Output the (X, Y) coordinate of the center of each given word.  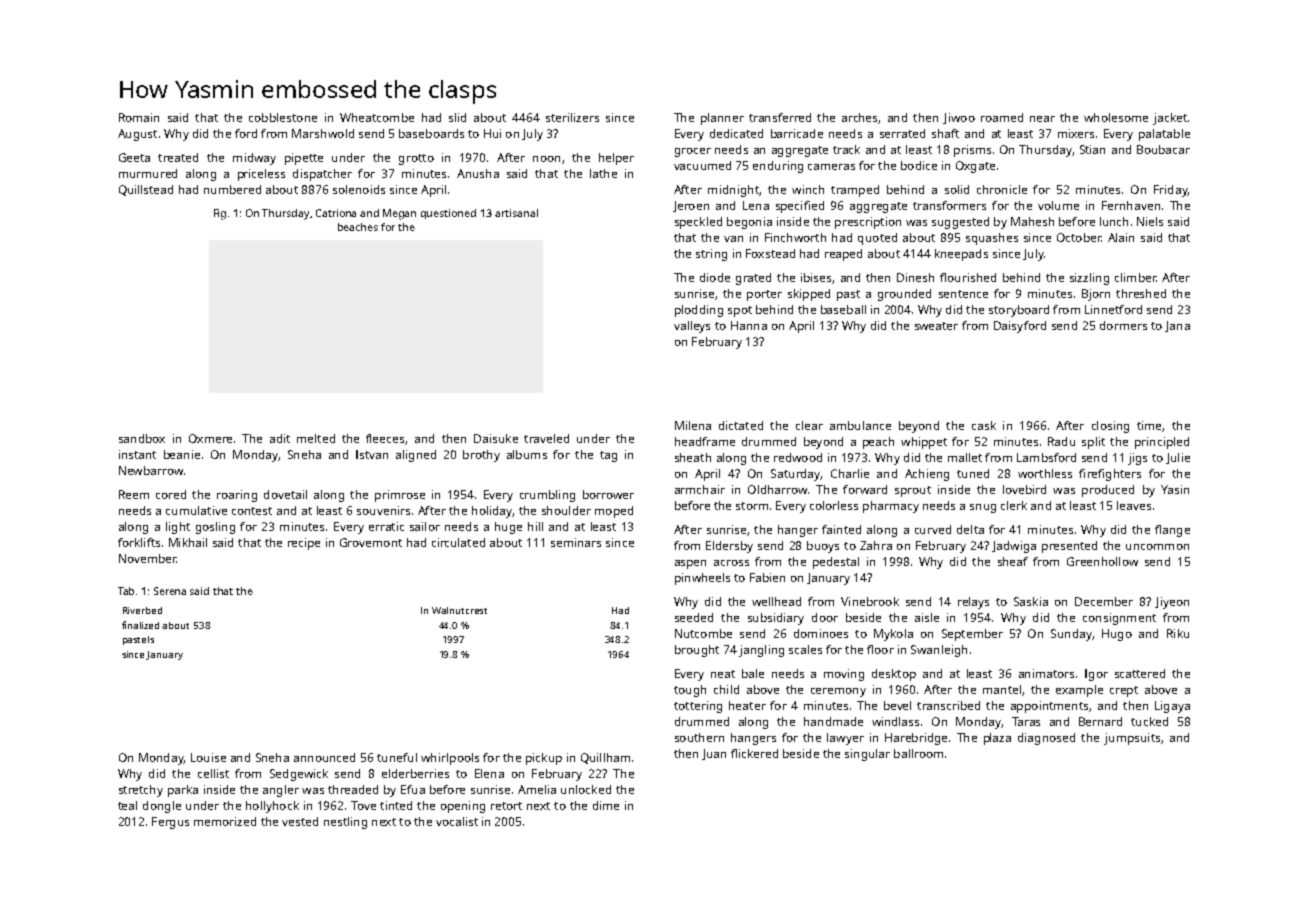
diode (715, 277)
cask (984, 425)
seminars (576, 542)
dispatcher (322, 175)
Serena (170, 591)
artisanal (516, 213)
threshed (1141, 293)
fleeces (385, 438)
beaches (358, 227)
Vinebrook (870, 601)
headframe (705, 441)
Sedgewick (299, 775)
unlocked (586, 789)
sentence (963, 294)
